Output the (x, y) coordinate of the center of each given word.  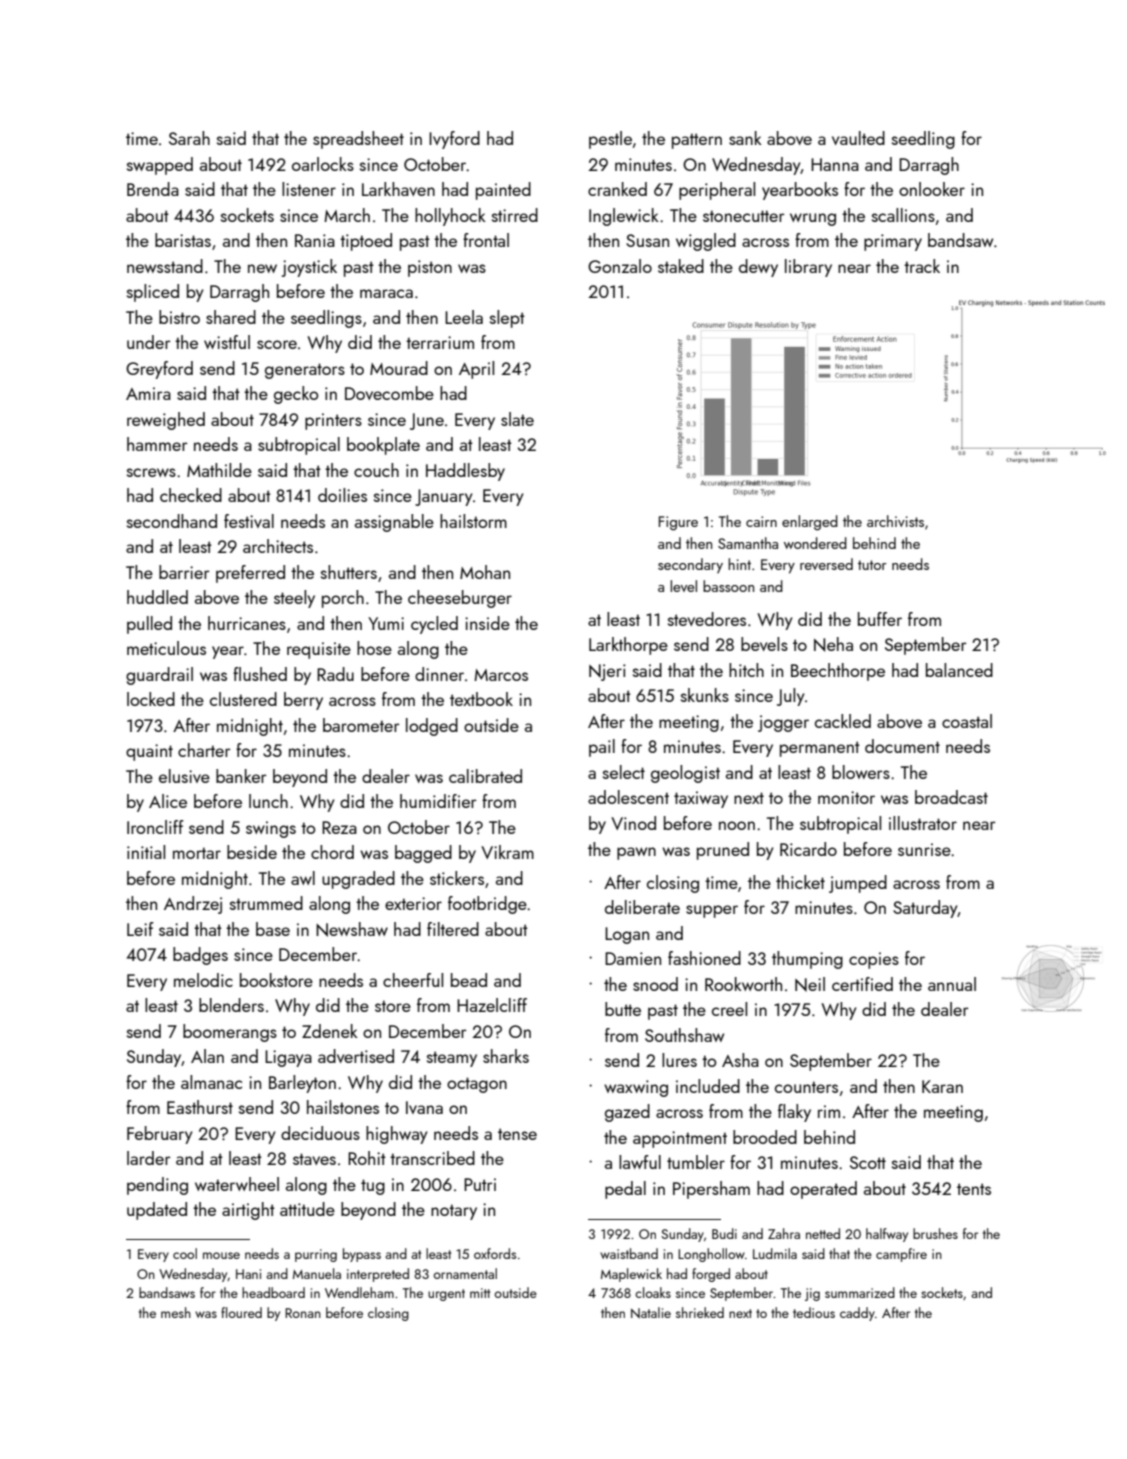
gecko (296, 395)
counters (806, 1087)
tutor (872, 565)
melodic (203, 980)
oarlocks (323, 164)
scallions (903, 215)
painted (503, 191)
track (922, 266)
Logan (627, 935)
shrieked (700, 1312)
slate (517, 419)
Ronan (303, 1313)
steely (294, 599)
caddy (857, 1314)
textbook (481, 699)
